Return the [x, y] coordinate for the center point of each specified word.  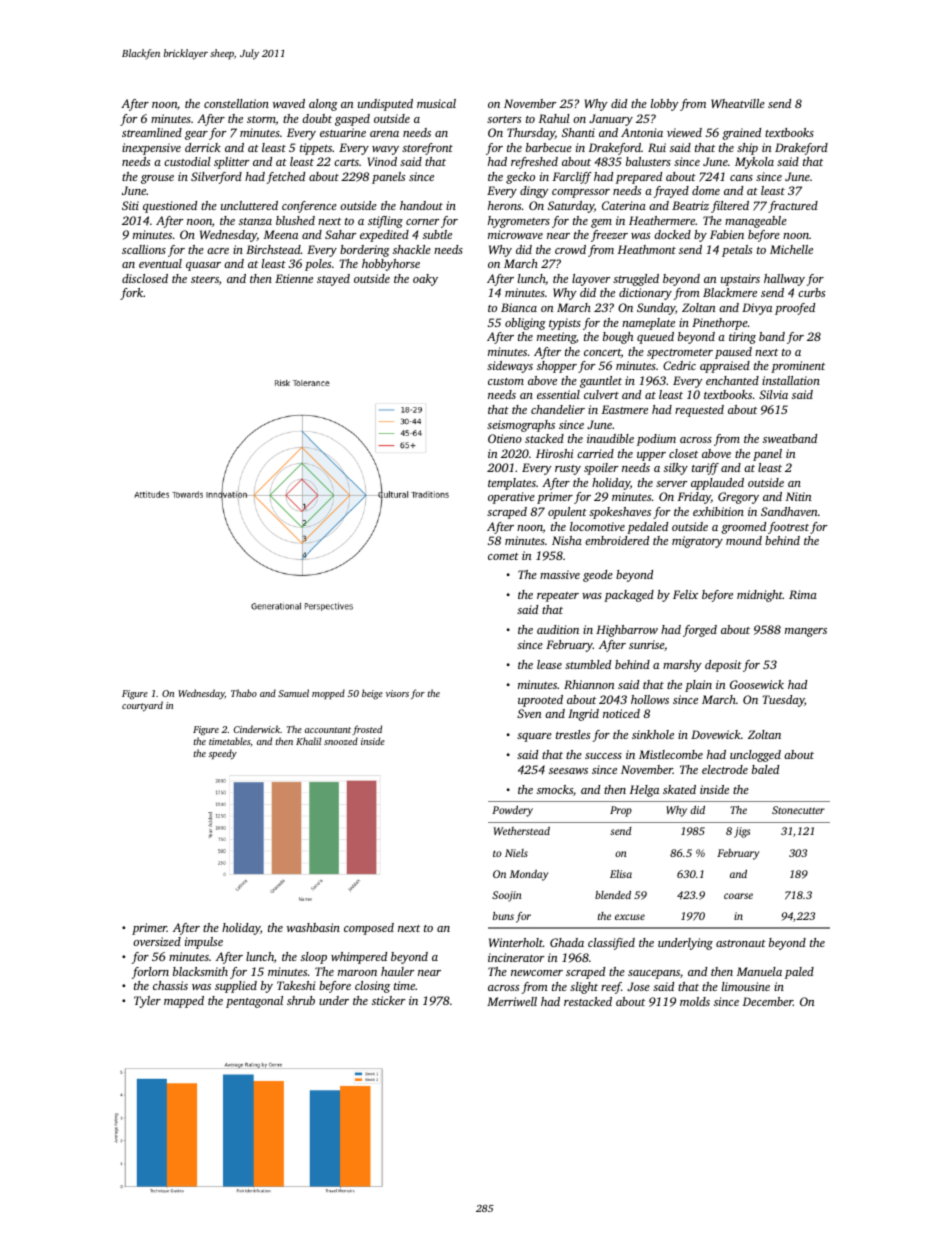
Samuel [293, 693]
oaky [425, 280]
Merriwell [512, 1001]
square [534, 737]
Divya [757, 309]
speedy [223, 754]
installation [791, 380]
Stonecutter [798, 810]
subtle [437, 234]
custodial [187, 161]
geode [598, 576]
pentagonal [254, 1002]
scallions [144, 249]
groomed [743, 528]
